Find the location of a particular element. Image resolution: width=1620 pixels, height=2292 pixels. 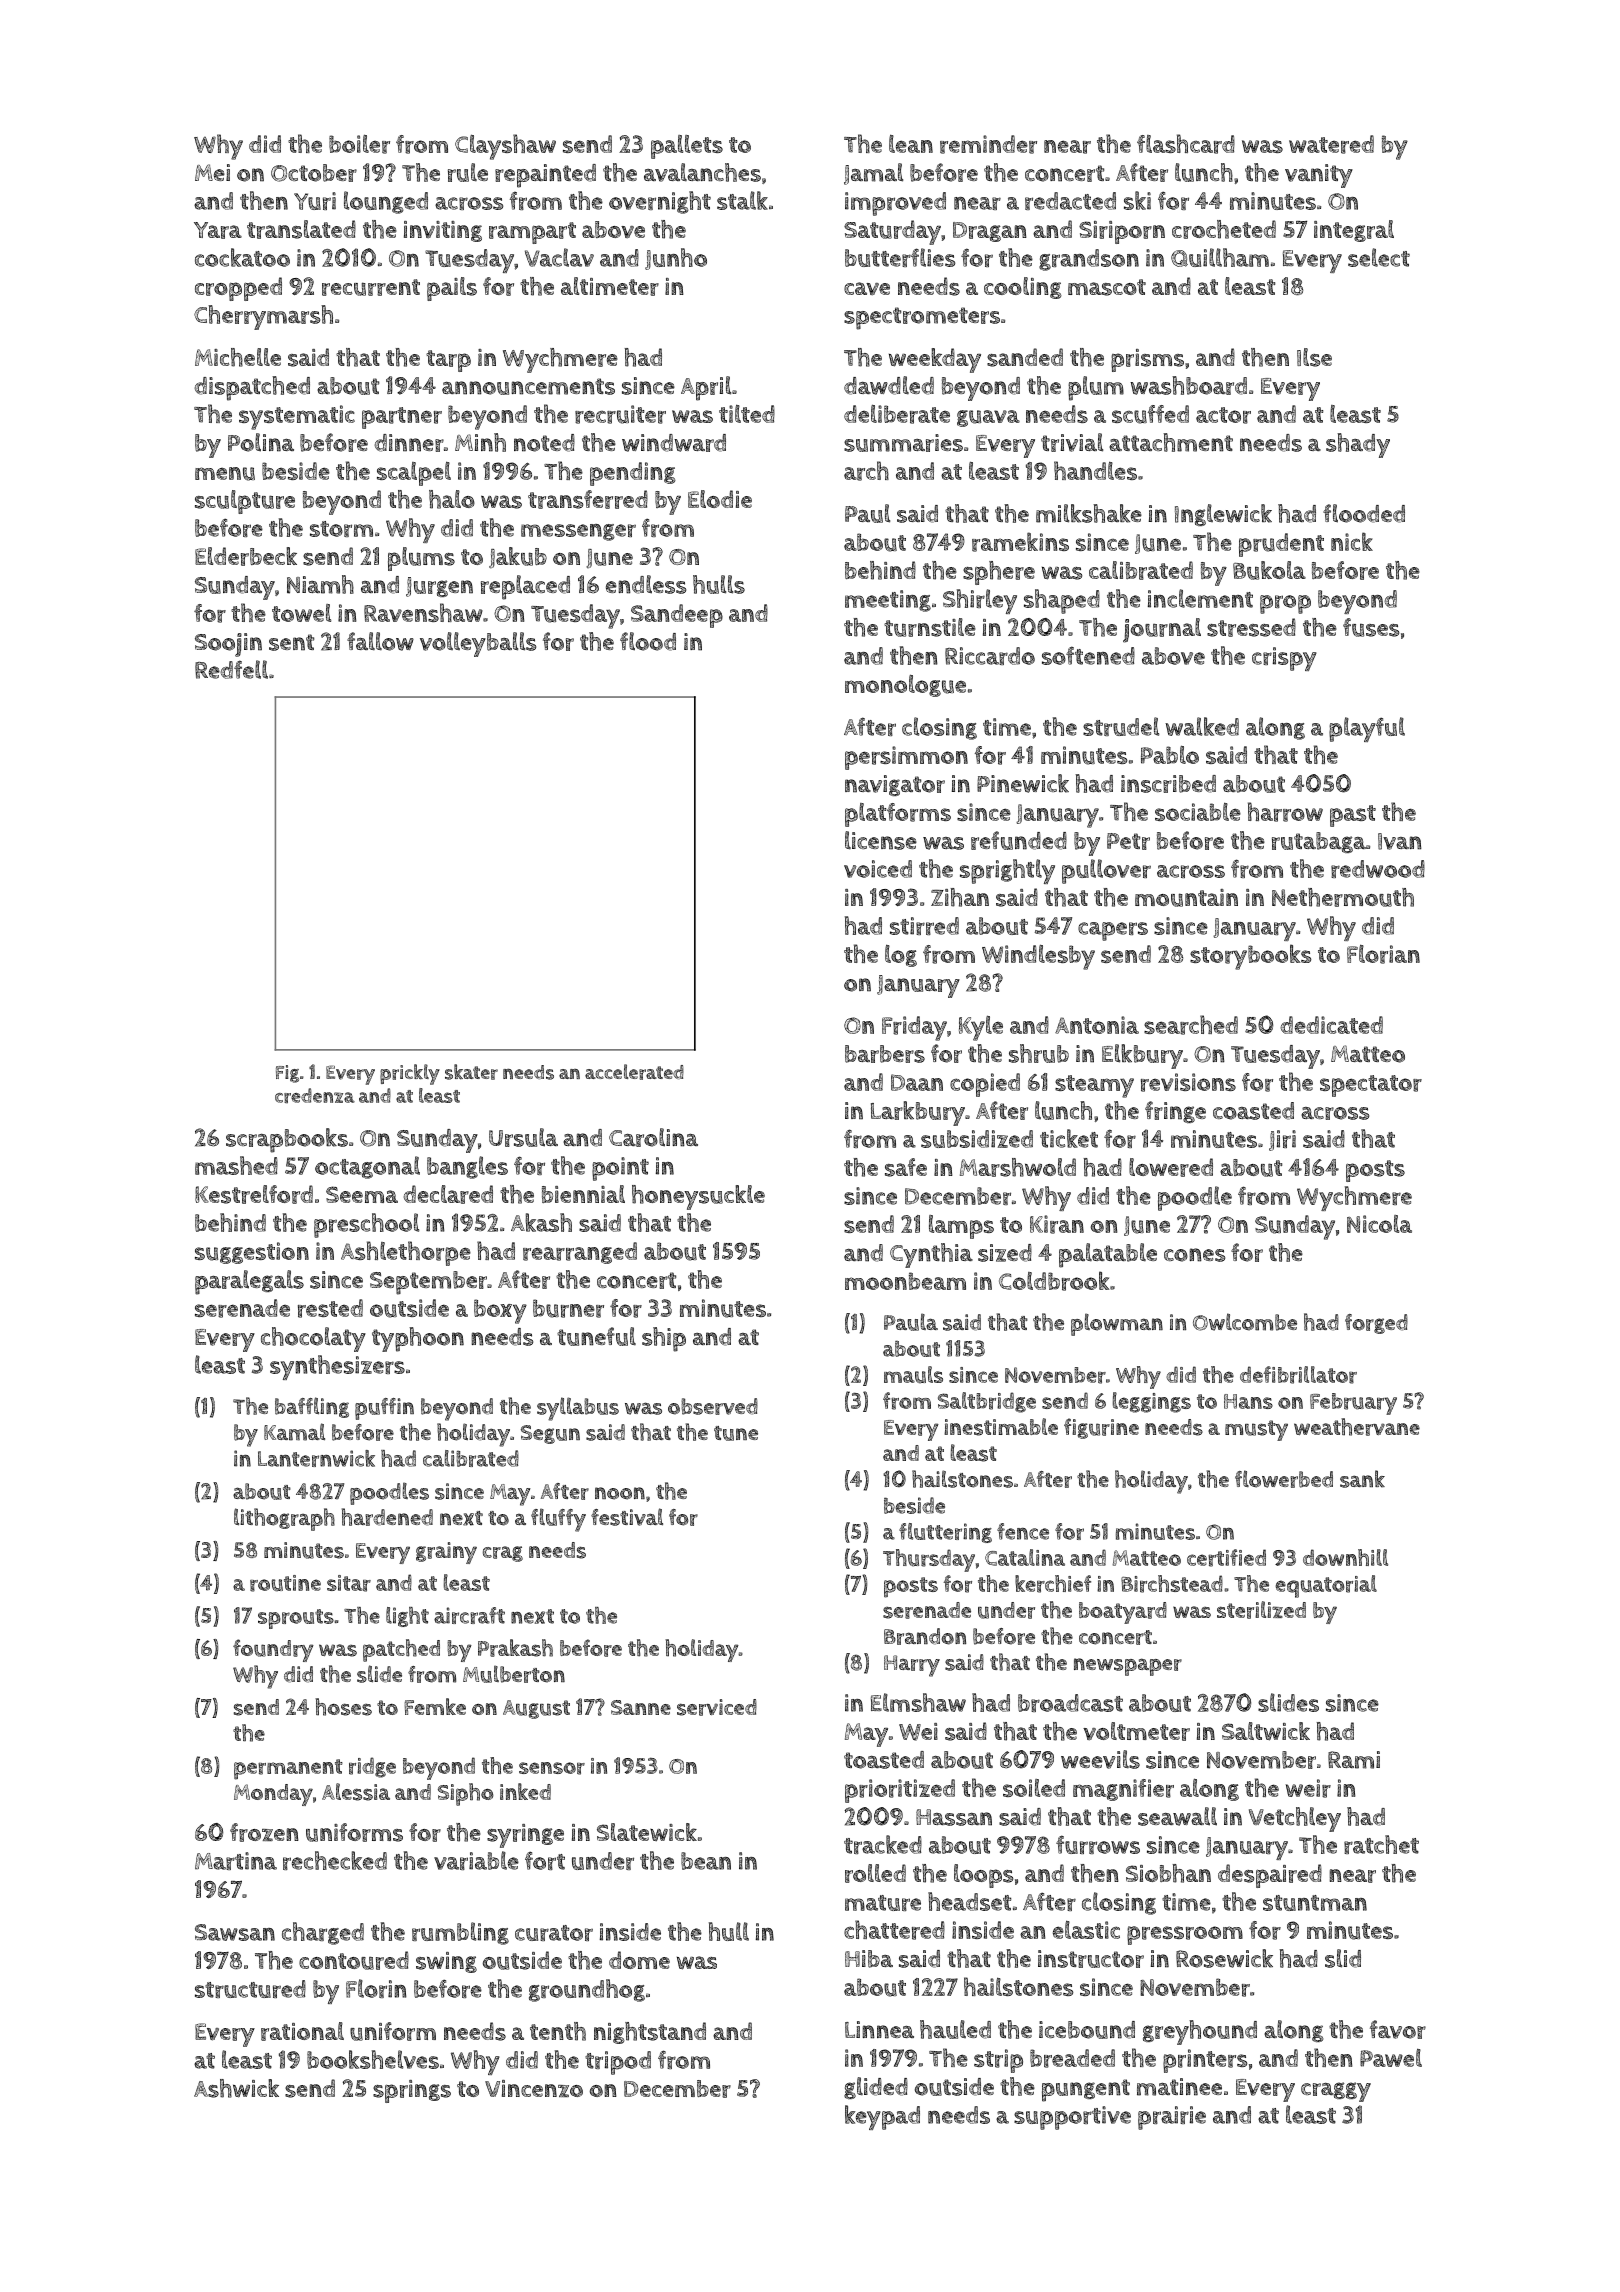

boxy is located at coordinates (500, 1311).
